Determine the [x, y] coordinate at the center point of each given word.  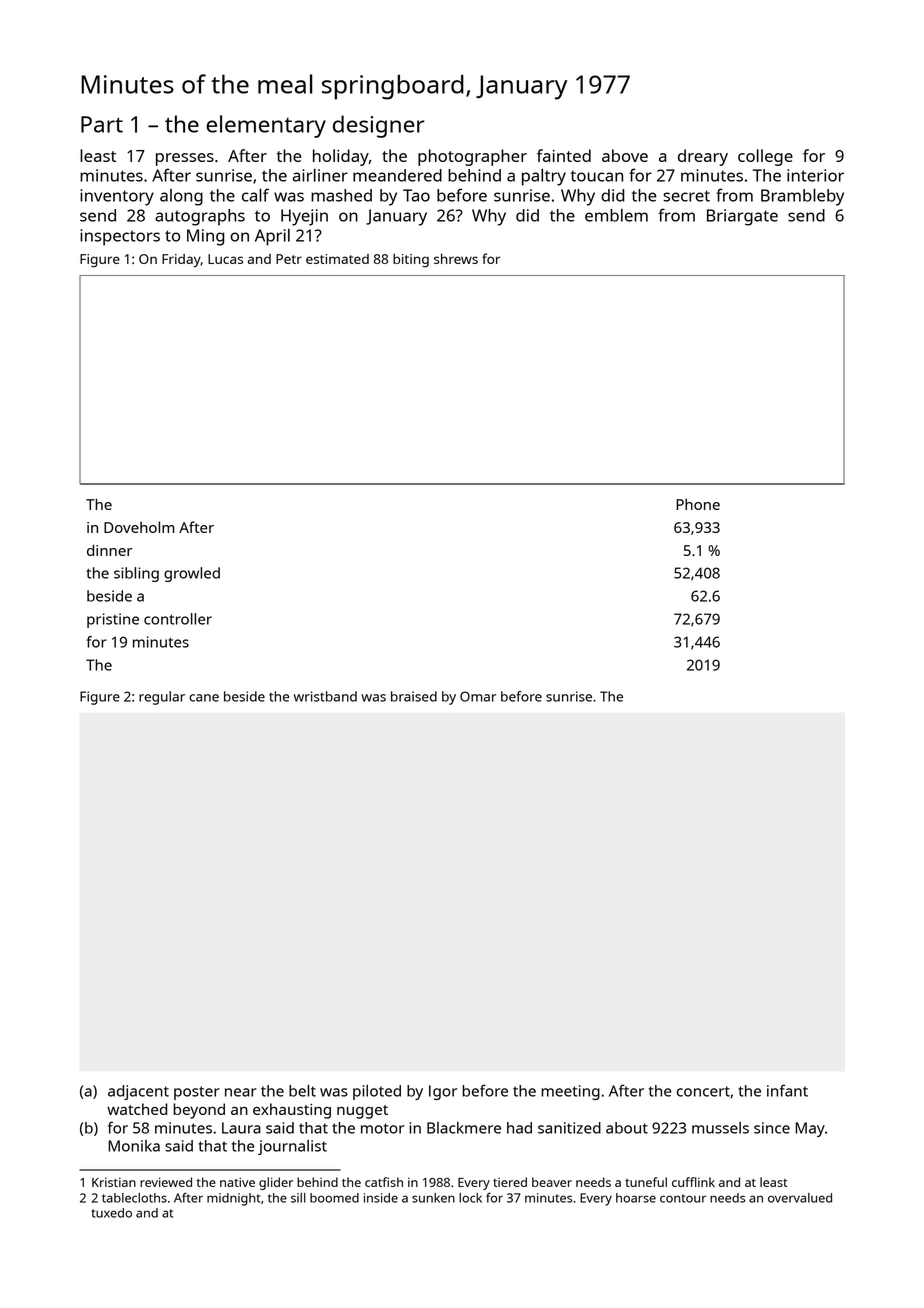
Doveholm [139, 527]
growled [192, 574]
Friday [181, 261]
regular [162, 698]
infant [787, 1090]
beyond [199, 1111]
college [765, 157]
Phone [698, 504]
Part [102, 124]
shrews [456, 258]
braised [414, 696]
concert [703, 1091]
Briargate [742, 217]
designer [379, 126]
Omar [478, 696]
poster [197, 1093]
